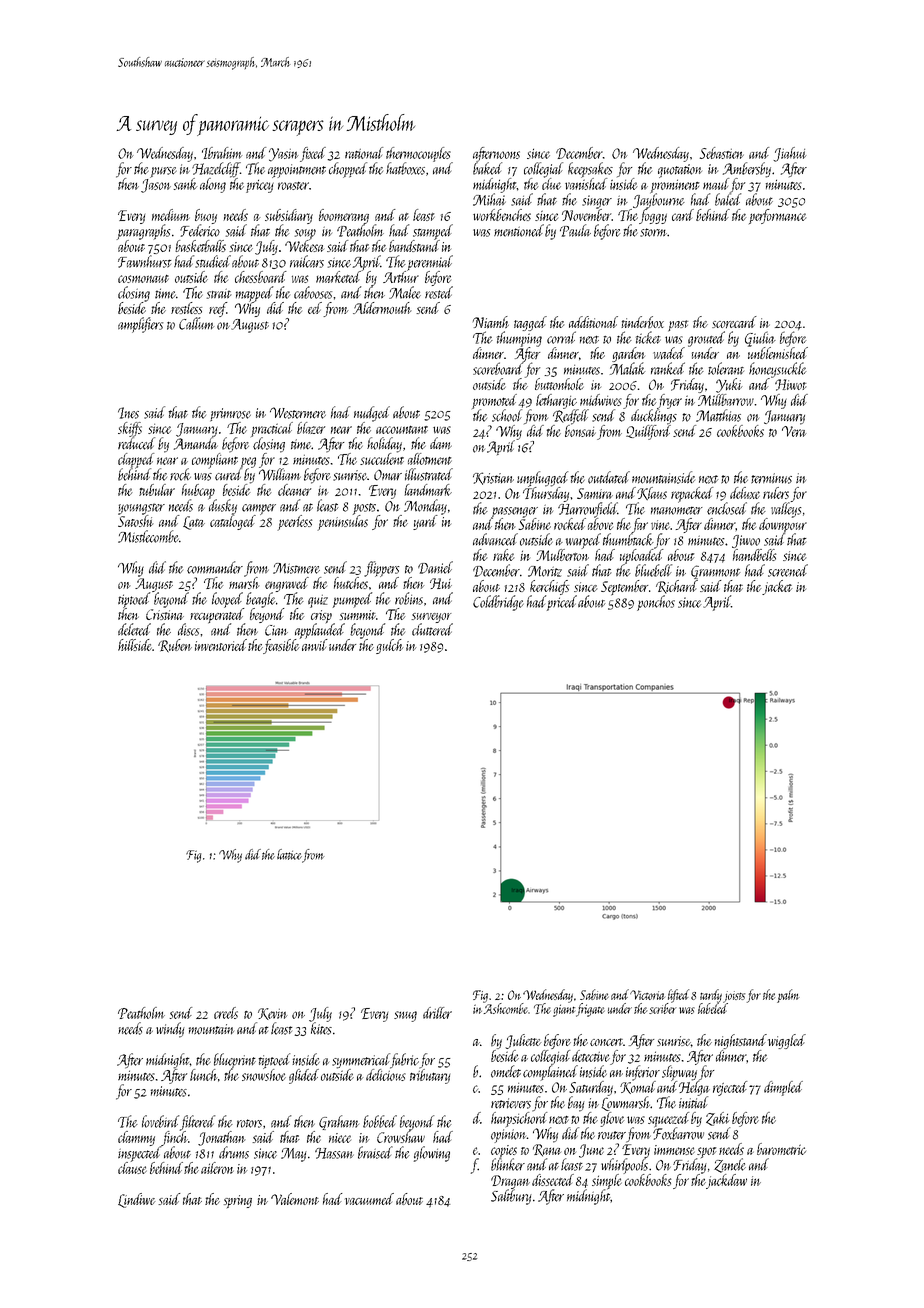 Image resolution: width=924 pixels, height=1308 pixels. Describe the element at coordinates (564, 1010) in the page. I see `giant` at that location.
